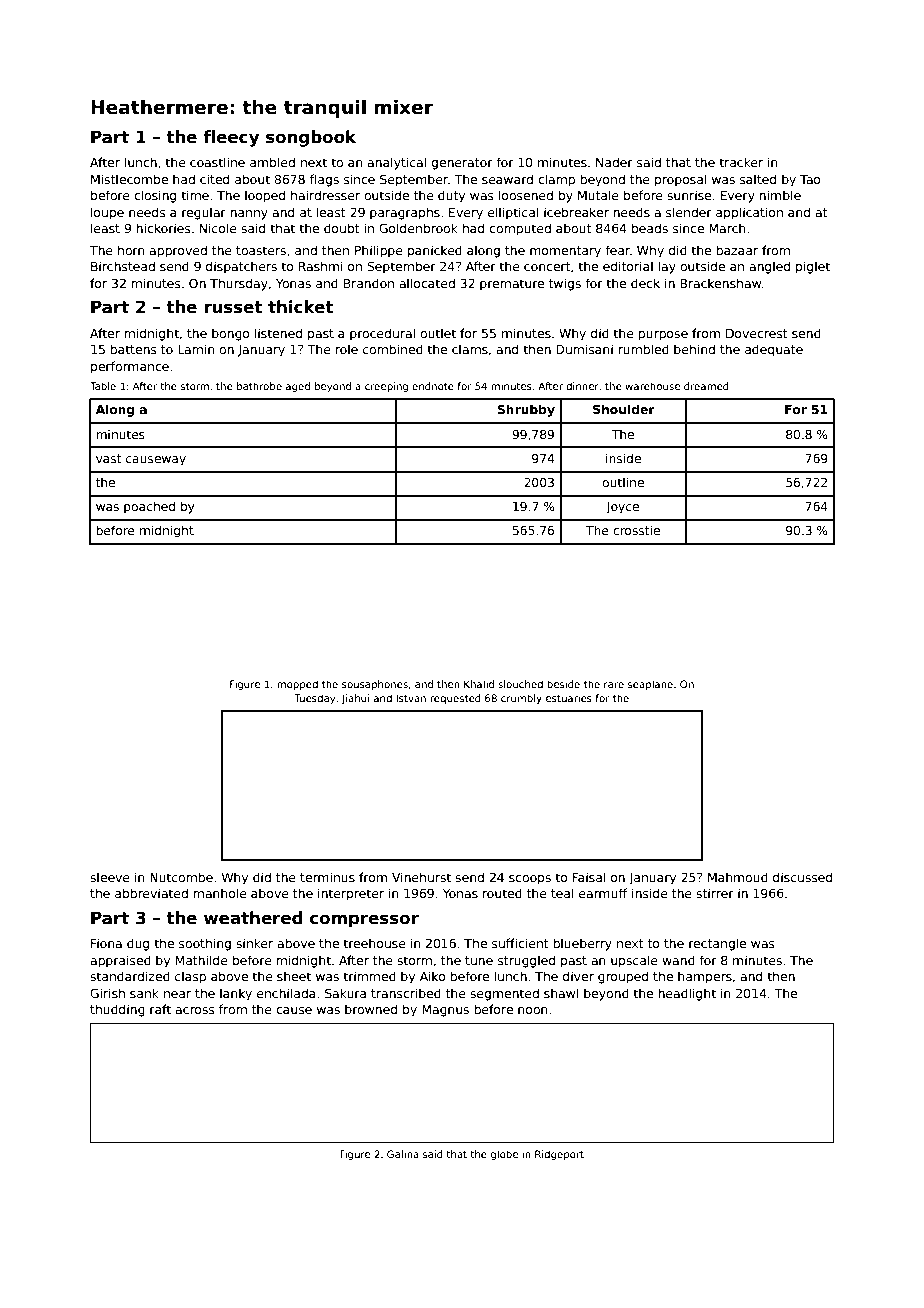 The image size is (924, 1308). Describe the element at coordinates (526, 410) in the screenshot. I see `Shrubby` at that location.
